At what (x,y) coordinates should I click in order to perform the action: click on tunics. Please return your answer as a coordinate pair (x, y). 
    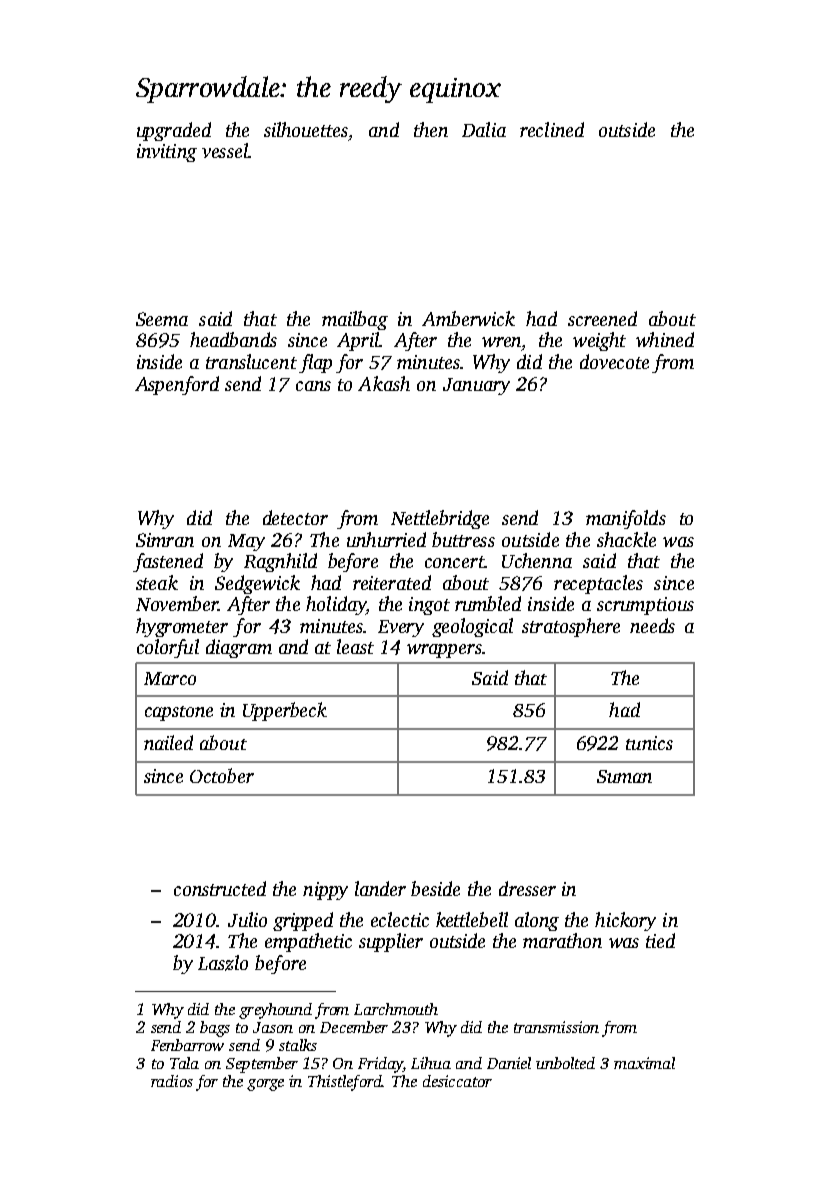
    Looking at the image, I should click on (649, 743).
